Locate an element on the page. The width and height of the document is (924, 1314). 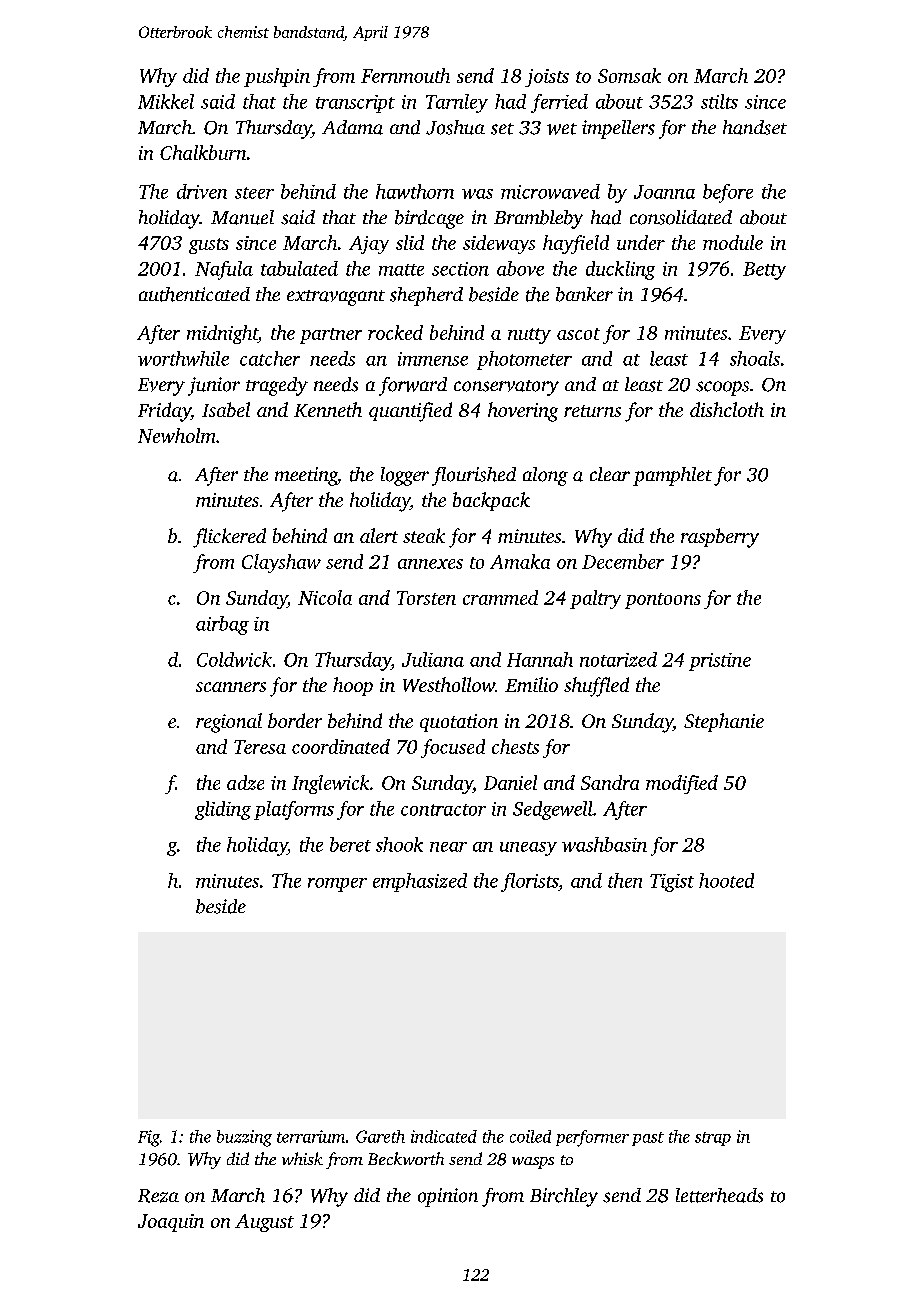
crammed is located at coordinates (500, 597).
